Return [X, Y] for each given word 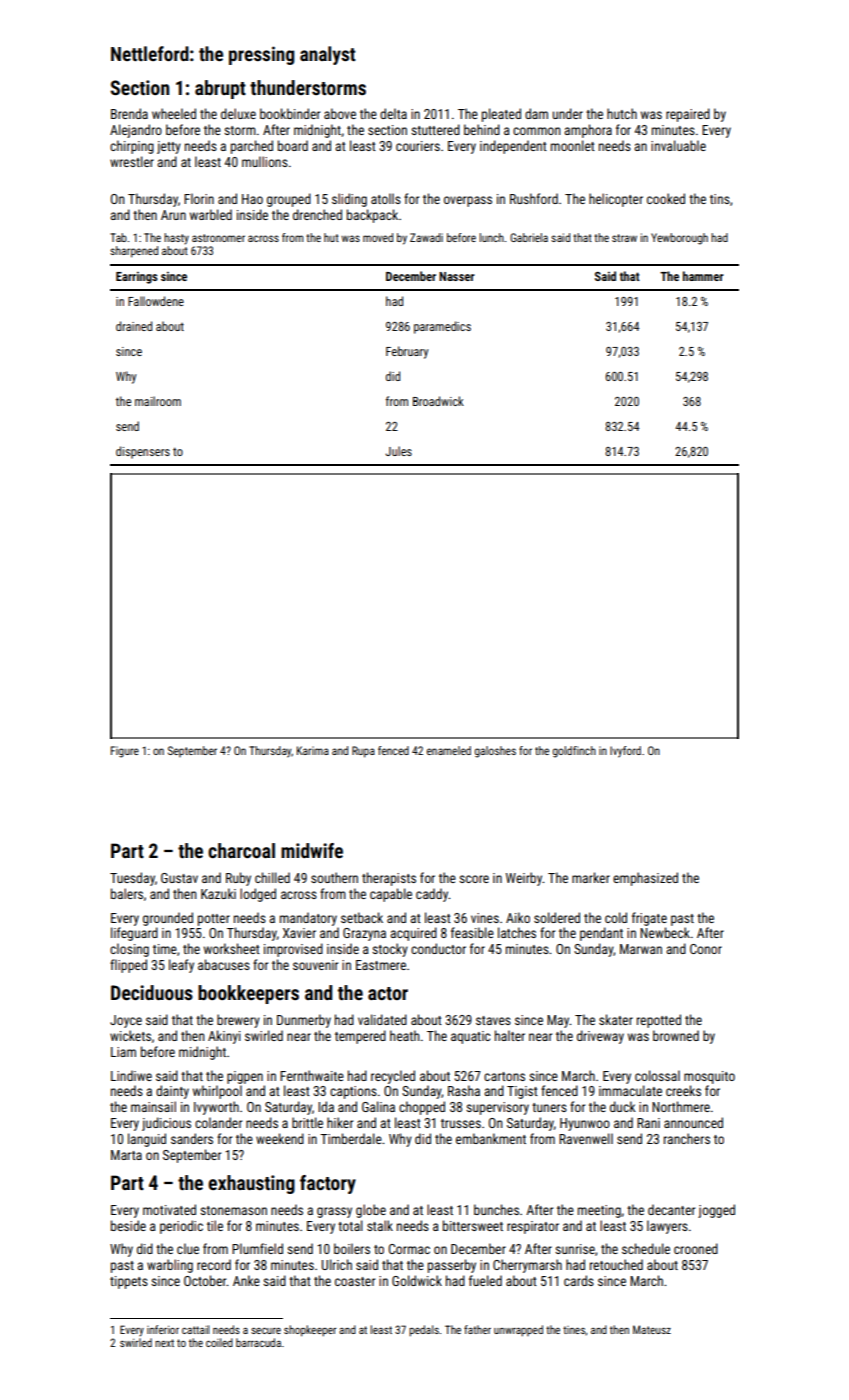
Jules [398, 451]
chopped [422, 1108]
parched [252, 147]
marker [591, 877]
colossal [657, 1075]
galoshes [495, 752]
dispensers [143, 452]
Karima [313, 750]
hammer [703, 276]
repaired [688, 115]
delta [393, 113]
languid [147, 1140]
